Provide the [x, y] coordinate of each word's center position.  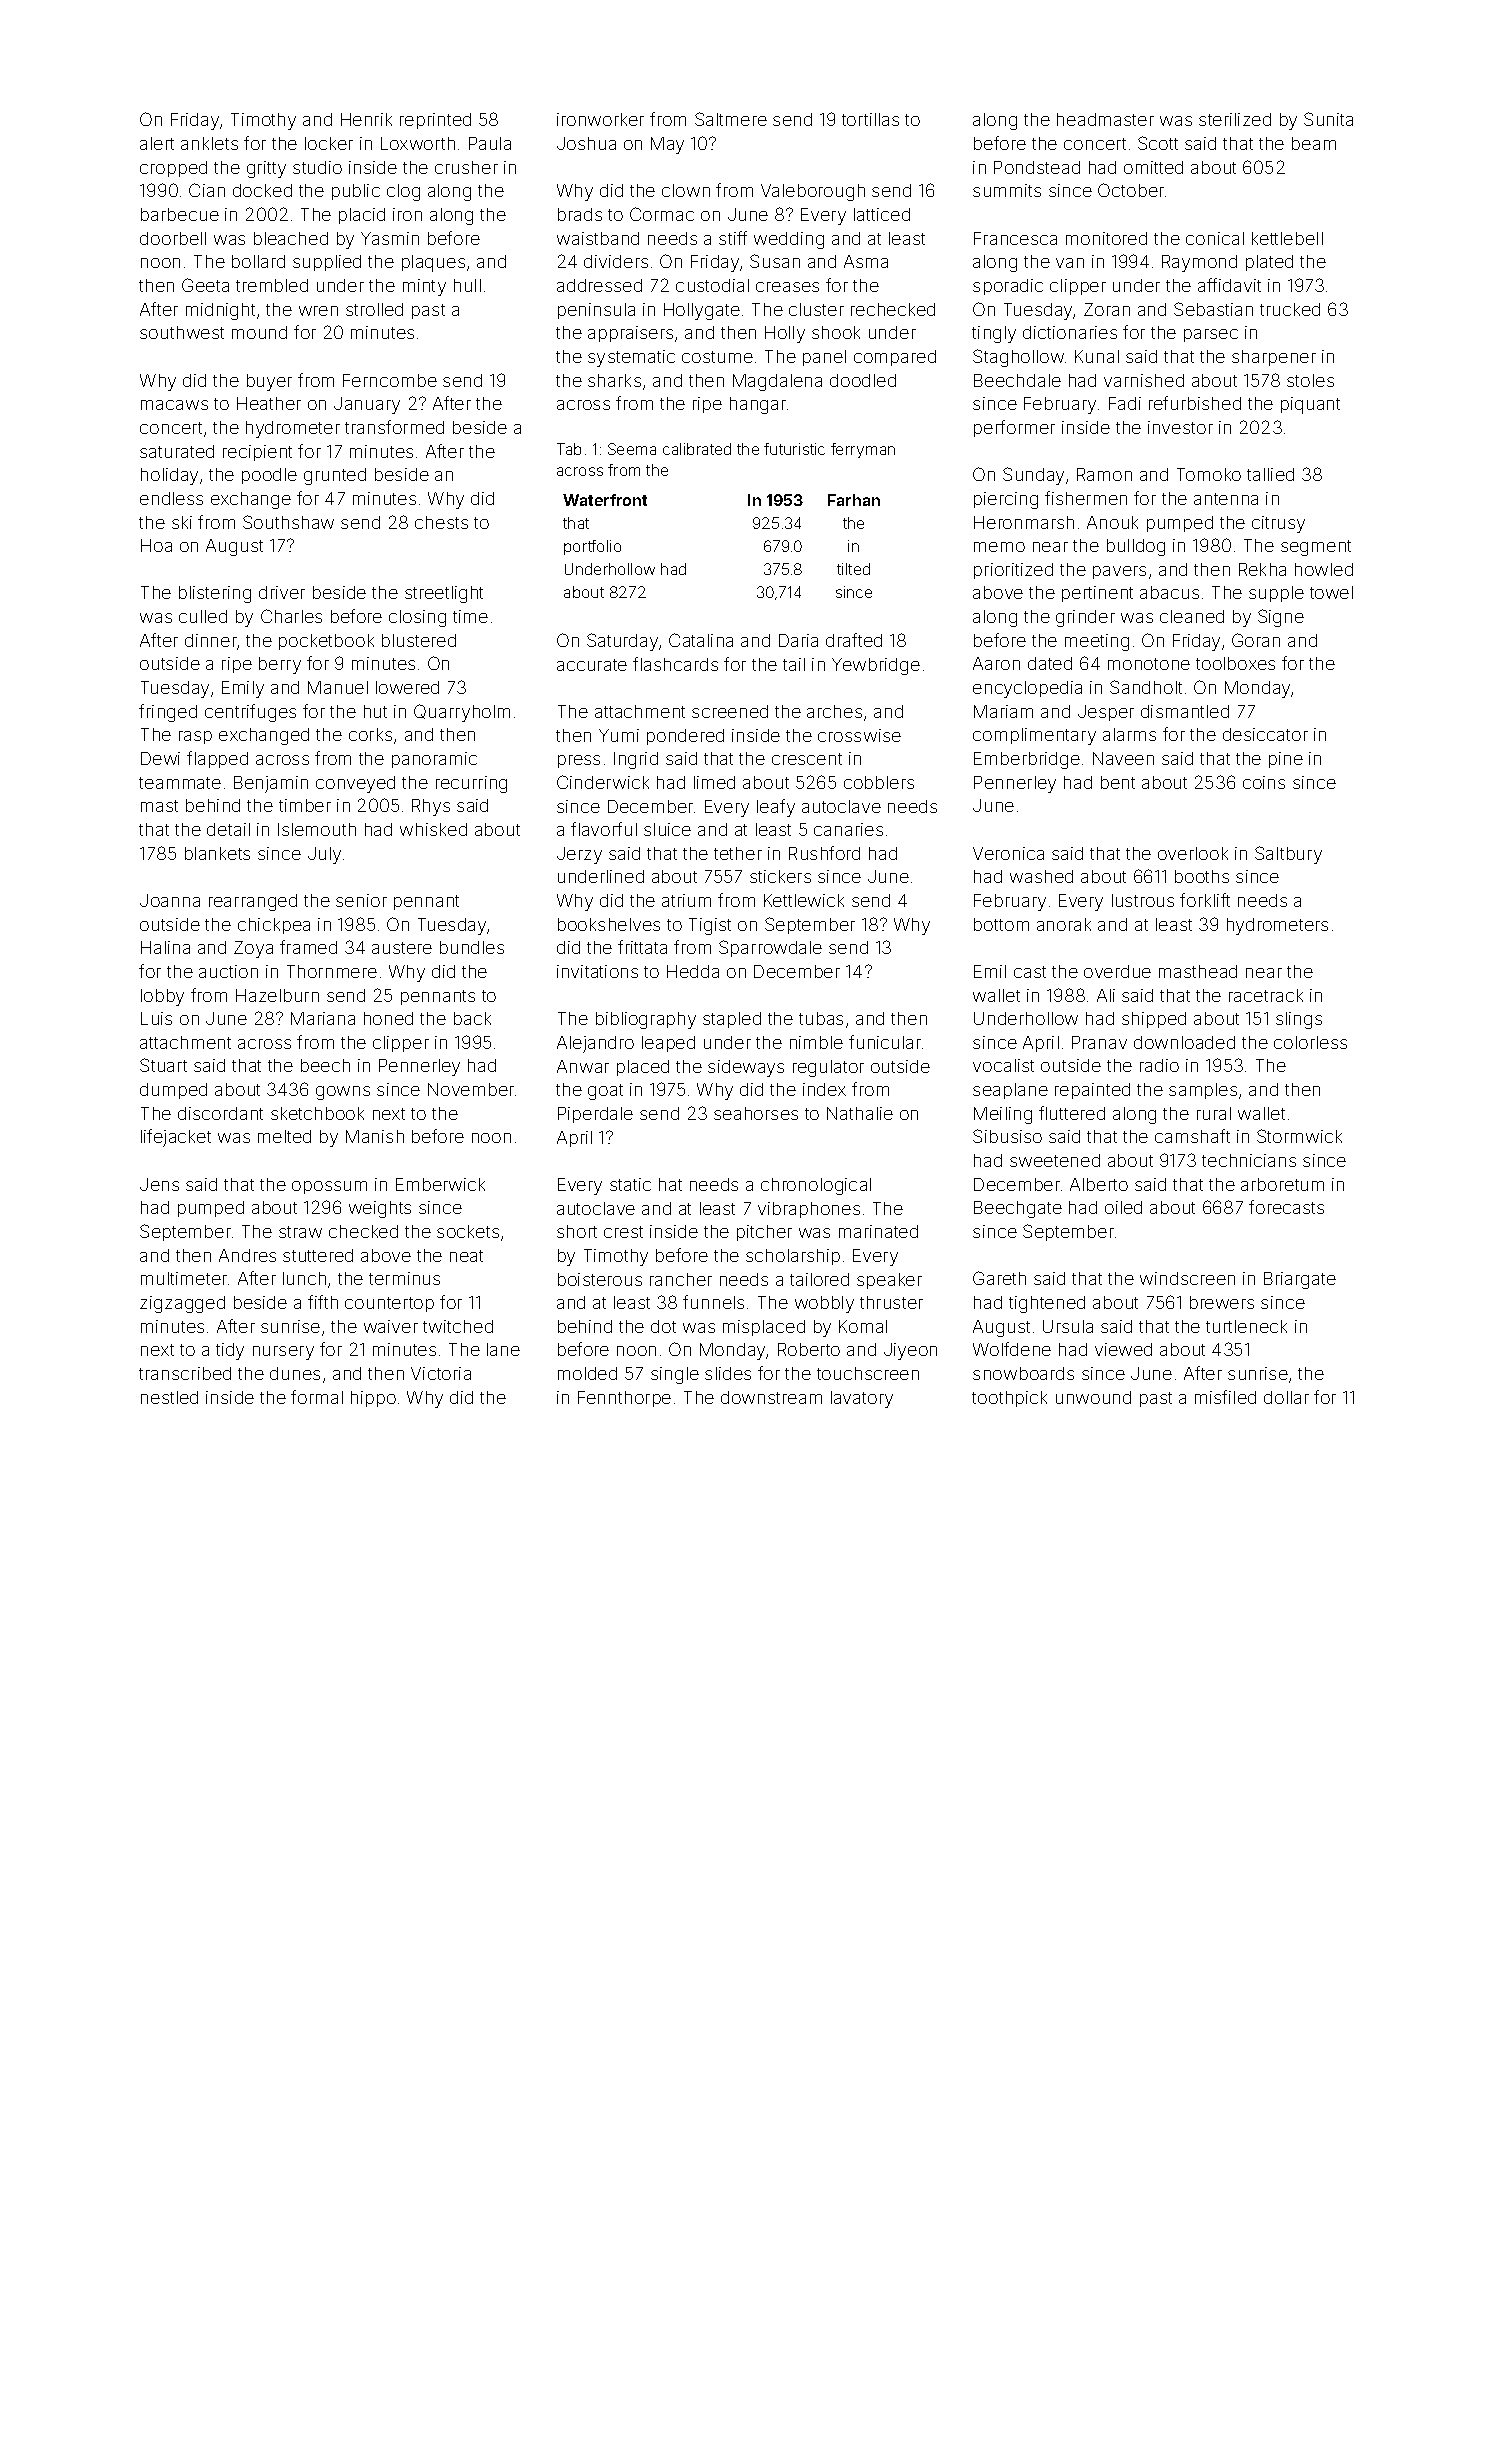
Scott [1158, 143]
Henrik [366, 119]
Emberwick [440, 1184]
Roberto [809, 1349]
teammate [180, 783]
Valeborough [813, 192]
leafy [776, 808]
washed [1041, 876]
